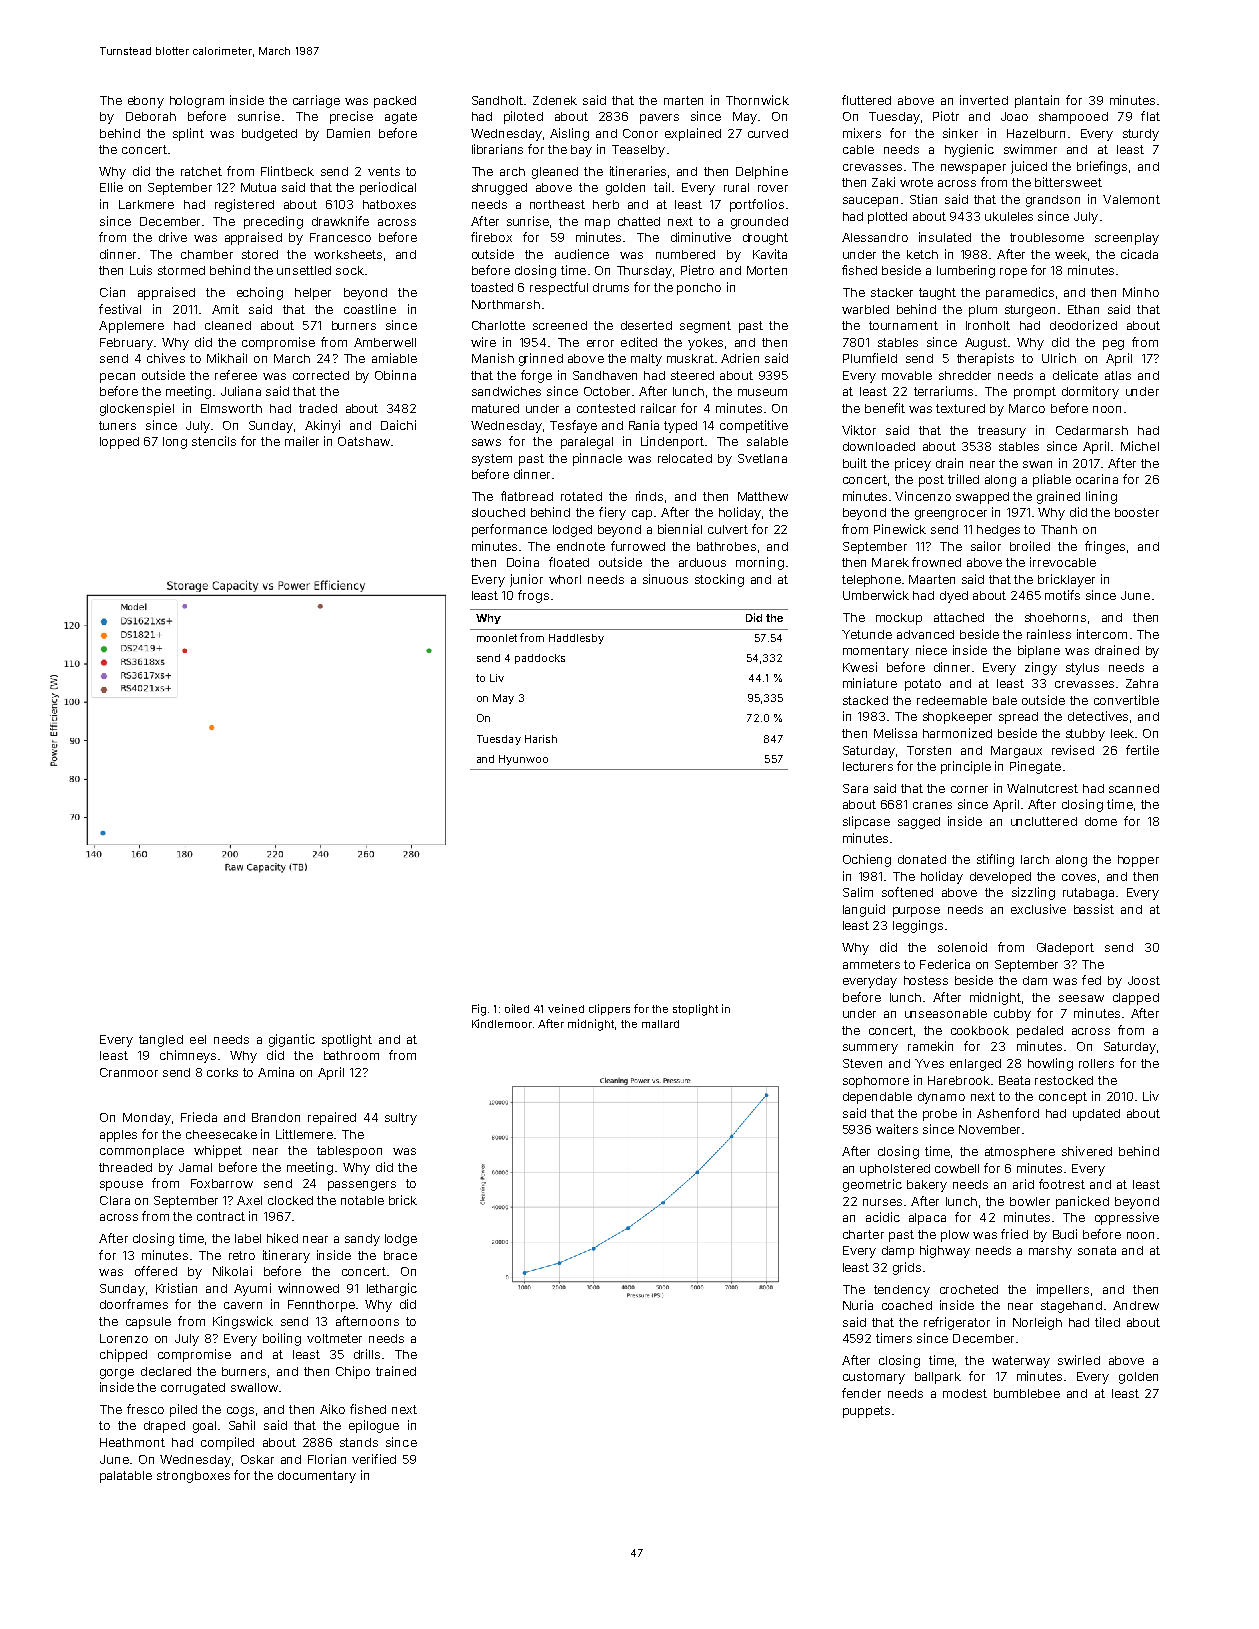  Describe the element at coordinates (963, 479) in the screenshot. I see `trilled` at that location.
